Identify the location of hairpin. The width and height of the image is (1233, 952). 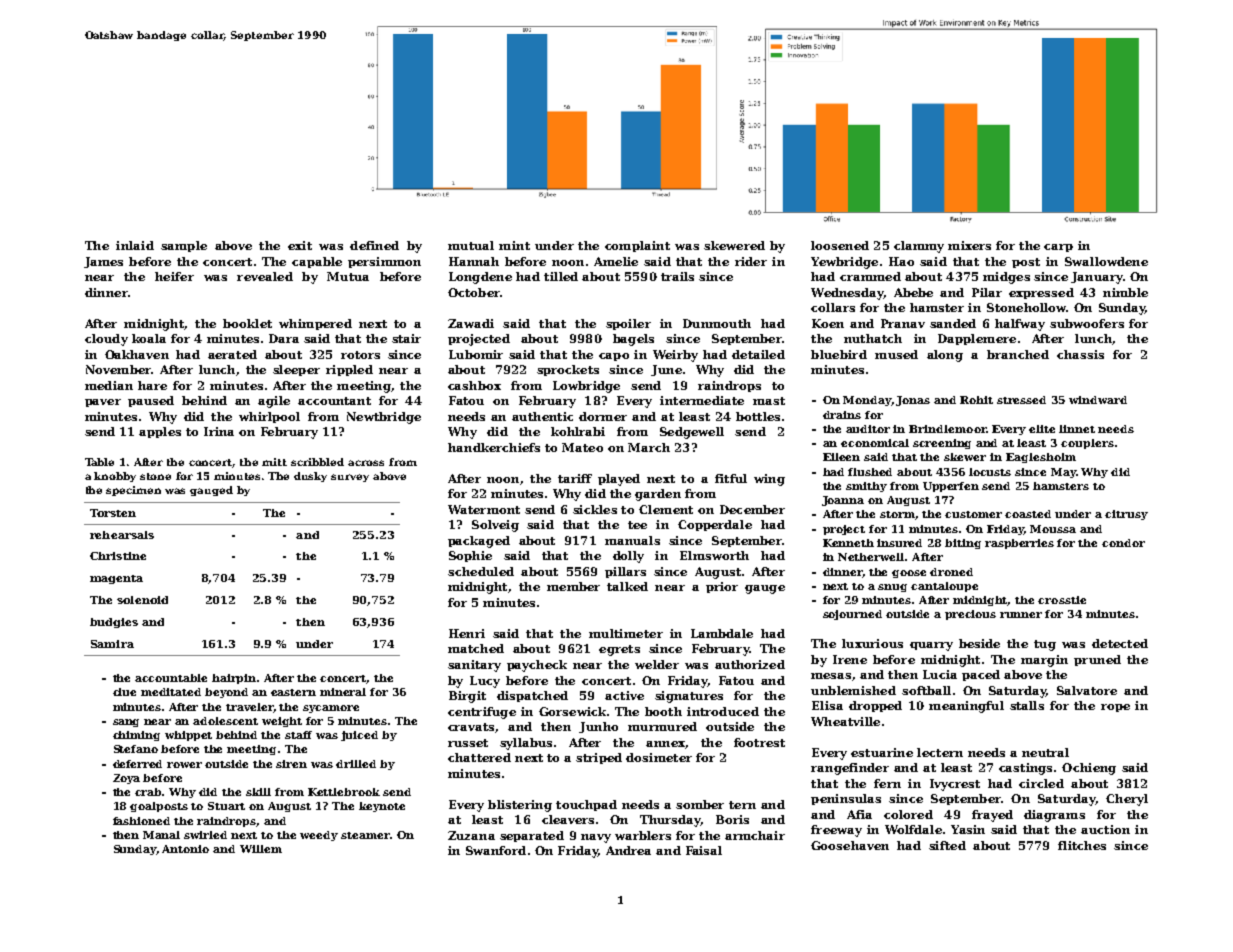
(234, 679).
